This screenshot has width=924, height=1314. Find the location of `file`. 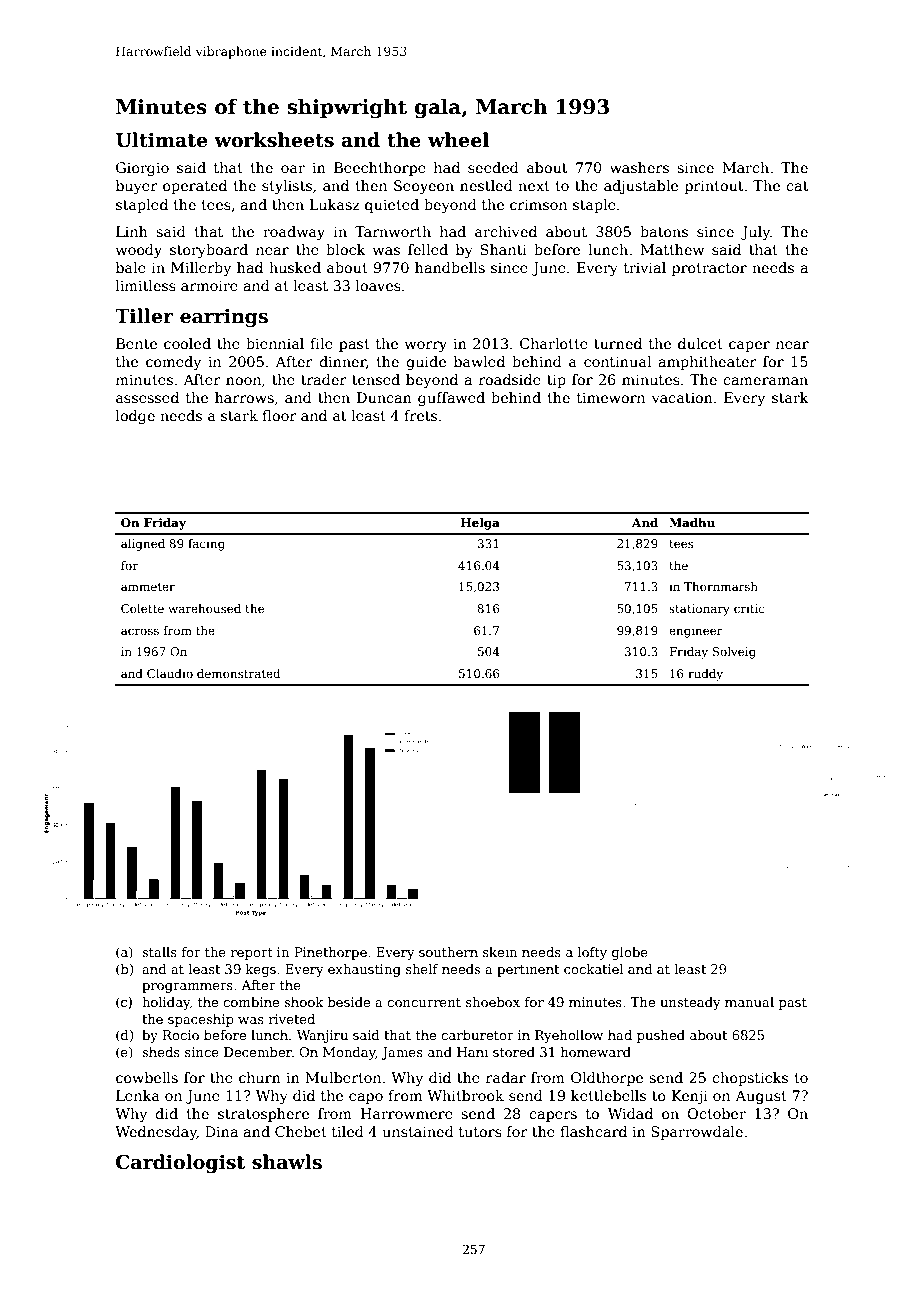

file is located at coordinates (321, 343).
